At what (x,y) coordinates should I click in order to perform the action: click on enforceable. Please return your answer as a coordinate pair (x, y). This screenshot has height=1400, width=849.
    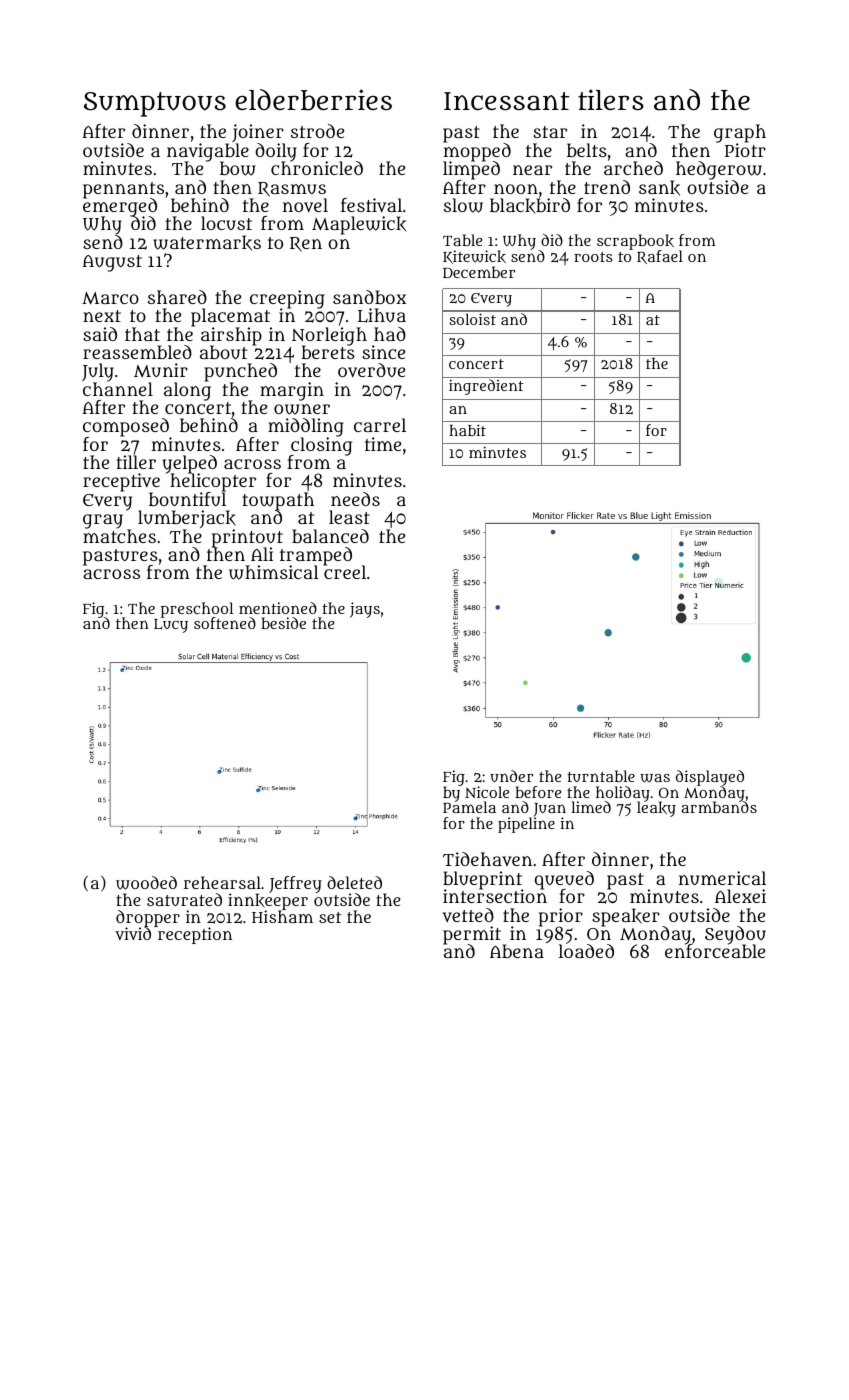
    Looking at the image, I should click on (715, 951).
